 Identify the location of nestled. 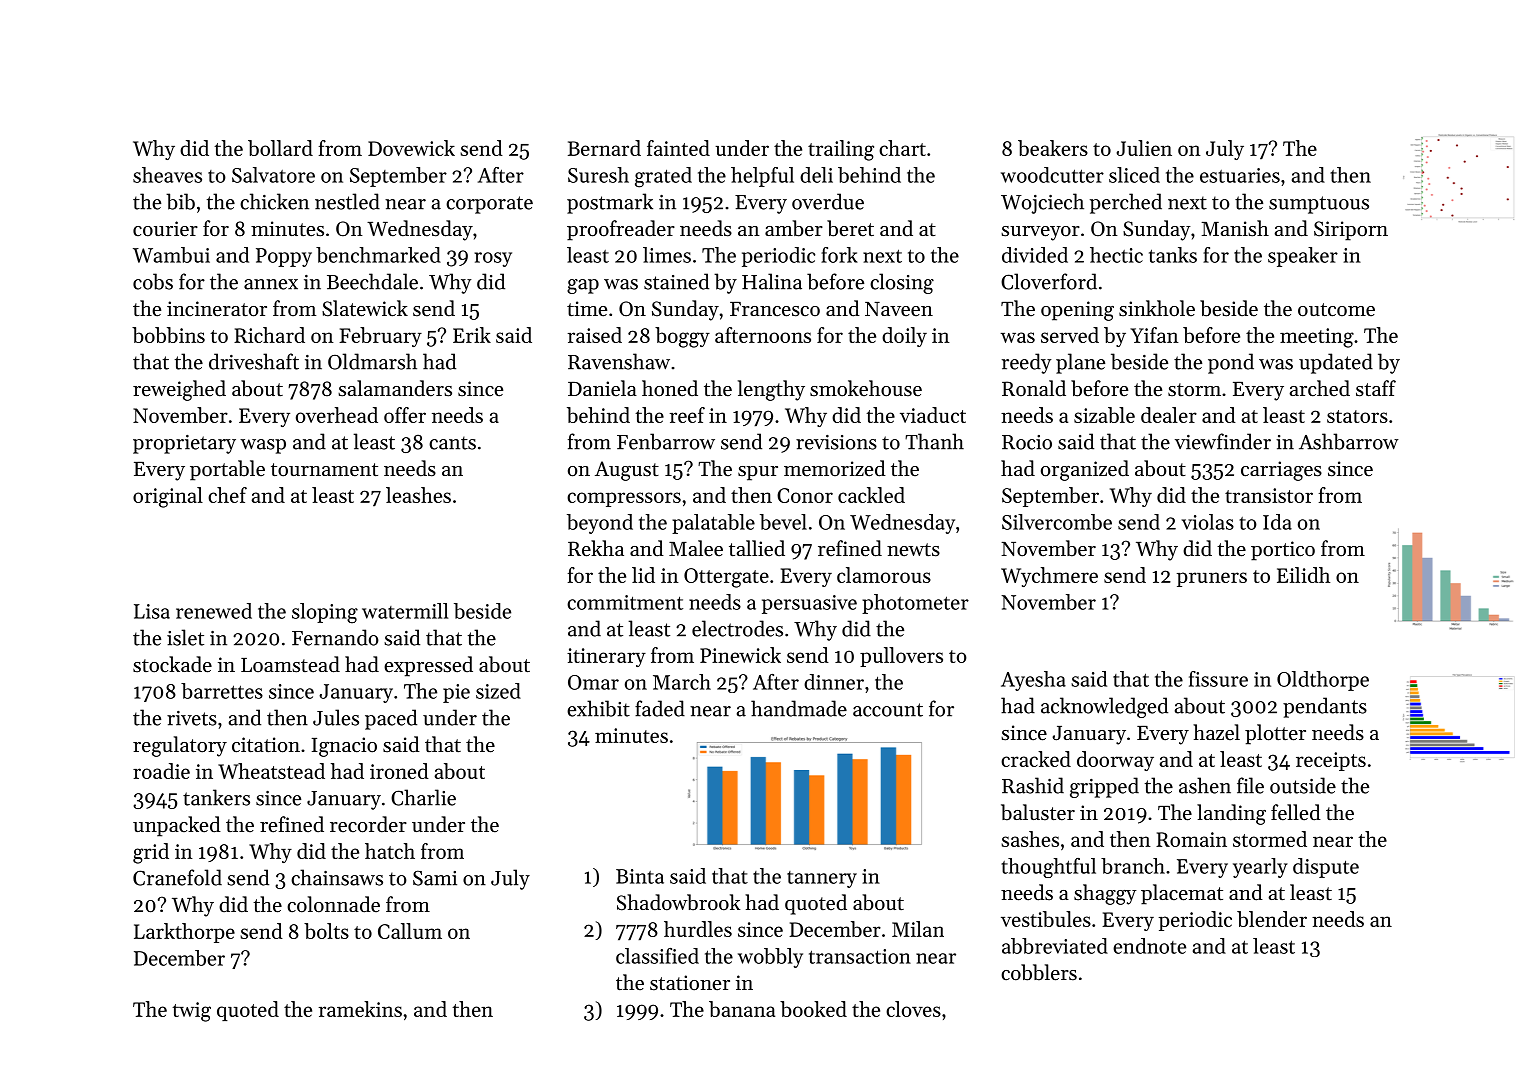
(347, 201).
